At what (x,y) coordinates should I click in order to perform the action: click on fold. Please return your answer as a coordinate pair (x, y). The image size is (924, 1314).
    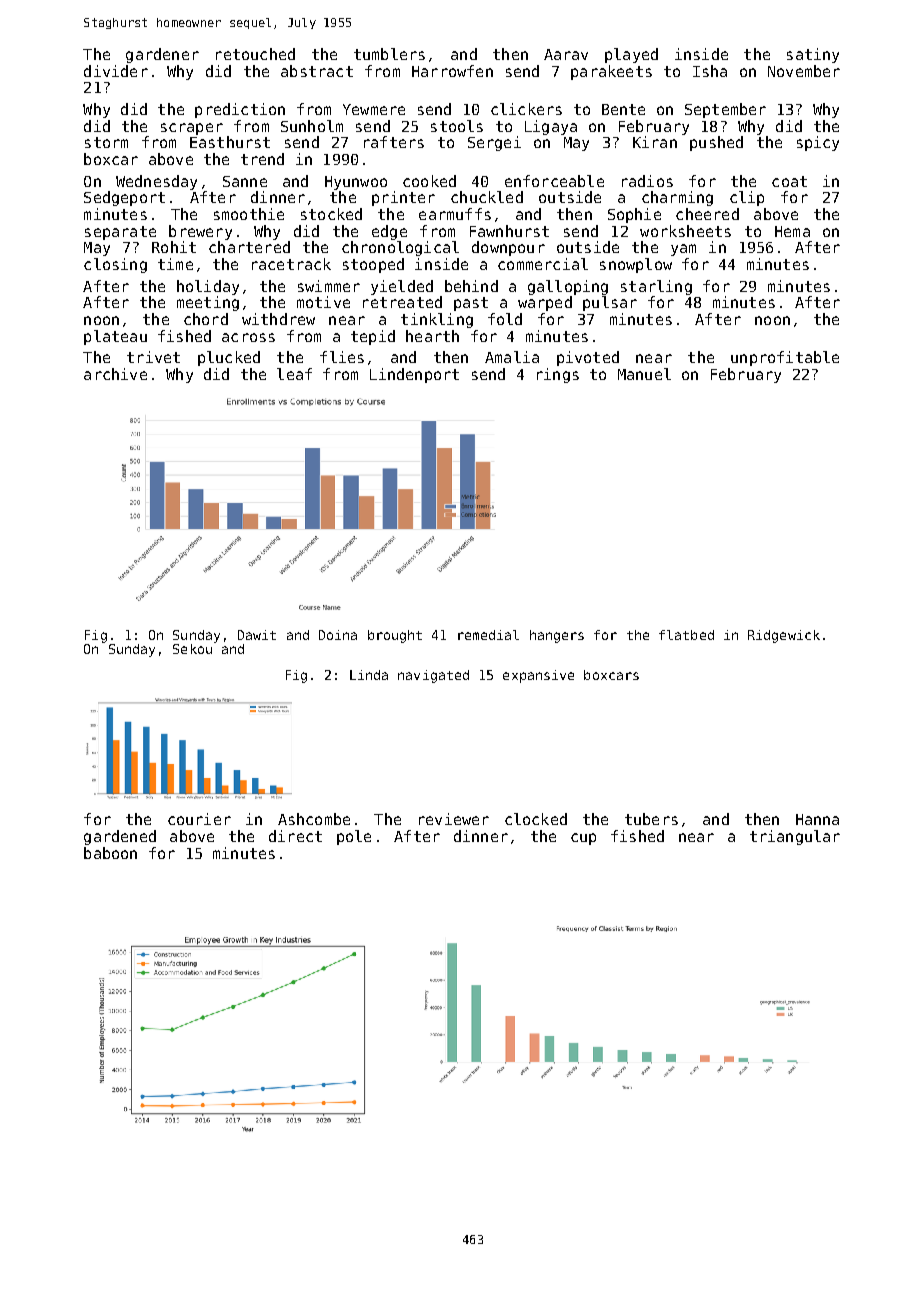
    Looking at the image, I should click on (505, 319).
